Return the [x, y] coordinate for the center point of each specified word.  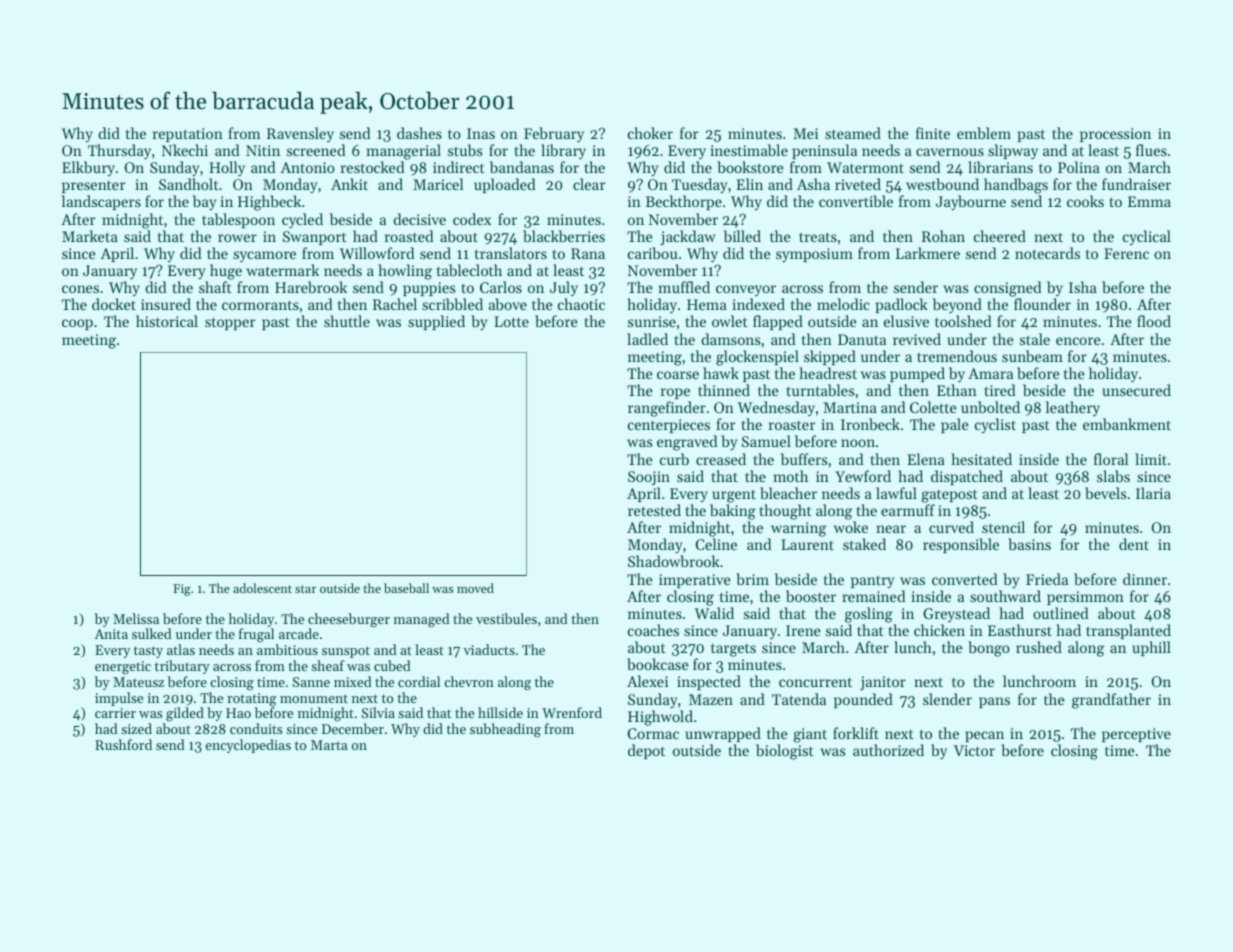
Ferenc [1126, 253]
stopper [230, 323]
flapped [778, 322]
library [563, 152]
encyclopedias [248, 746]
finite [933, 133]
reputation [188, 135]
